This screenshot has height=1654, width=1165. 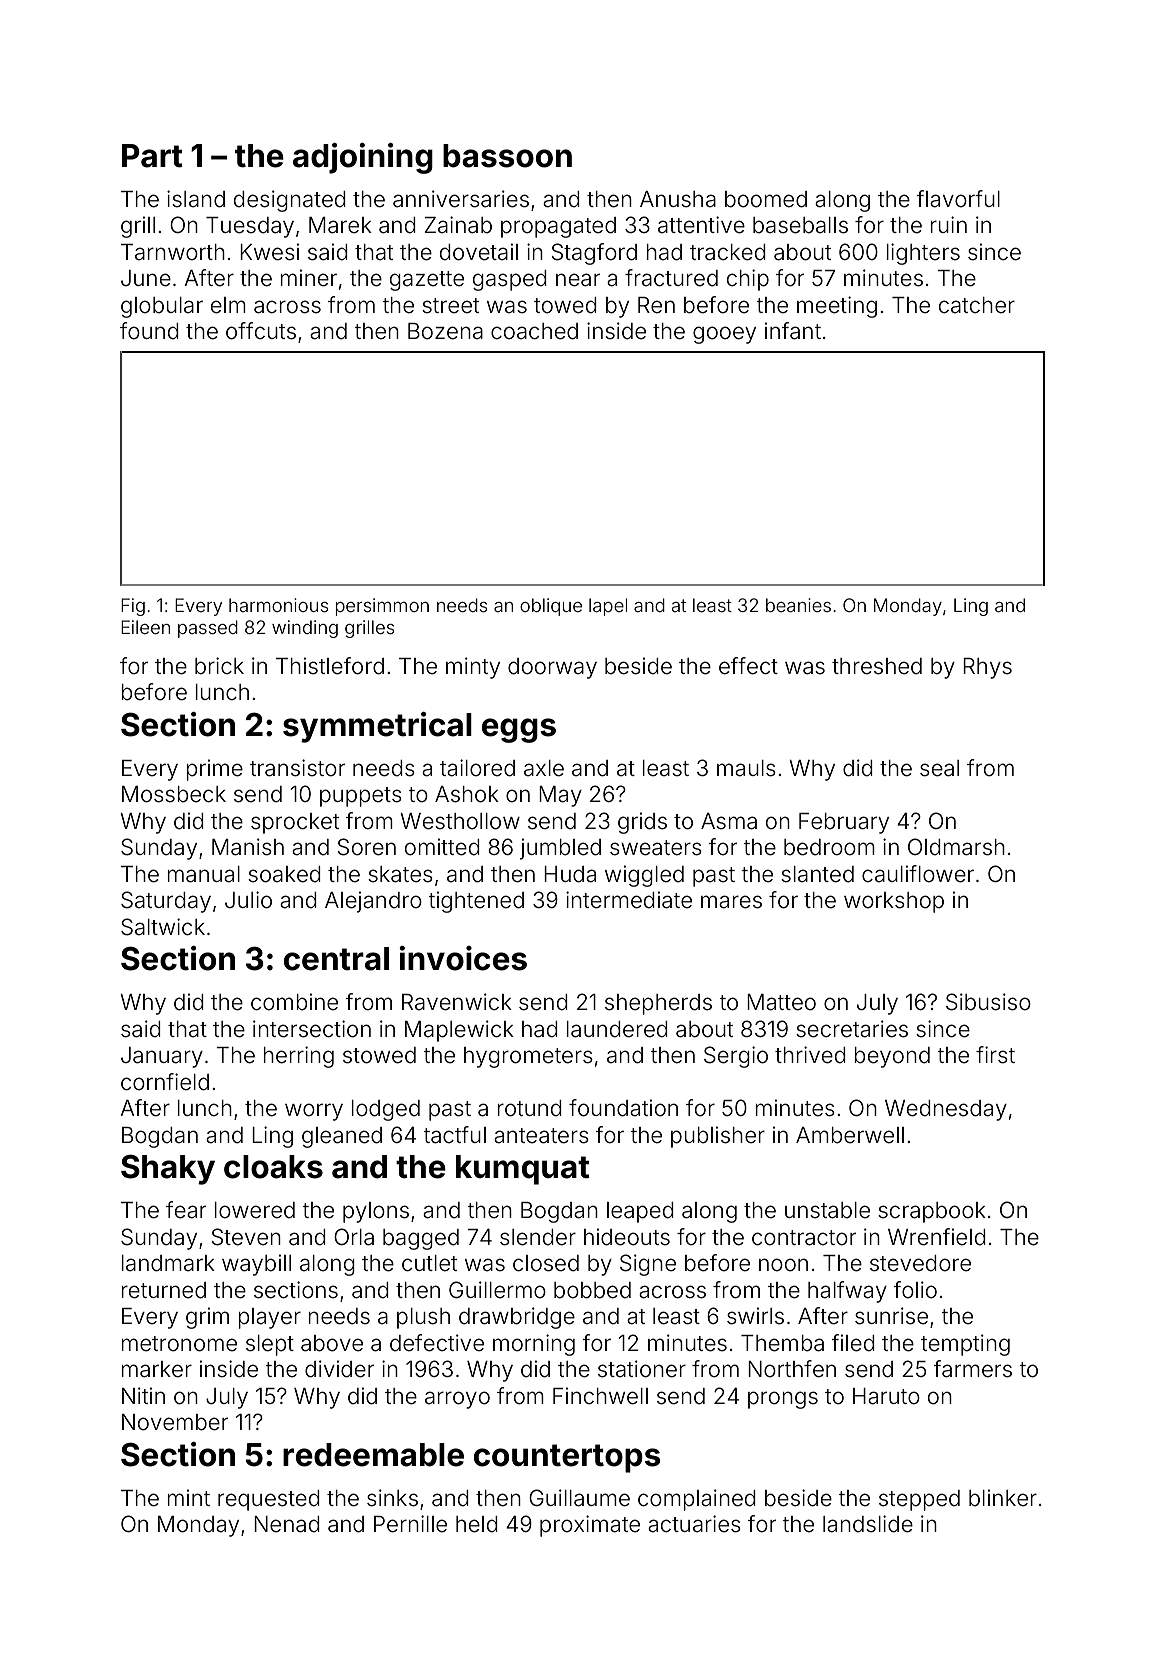 What do you see at coordinates (196, 199) in the screenshot?
I see `island` at bounding box center [196, 199].
